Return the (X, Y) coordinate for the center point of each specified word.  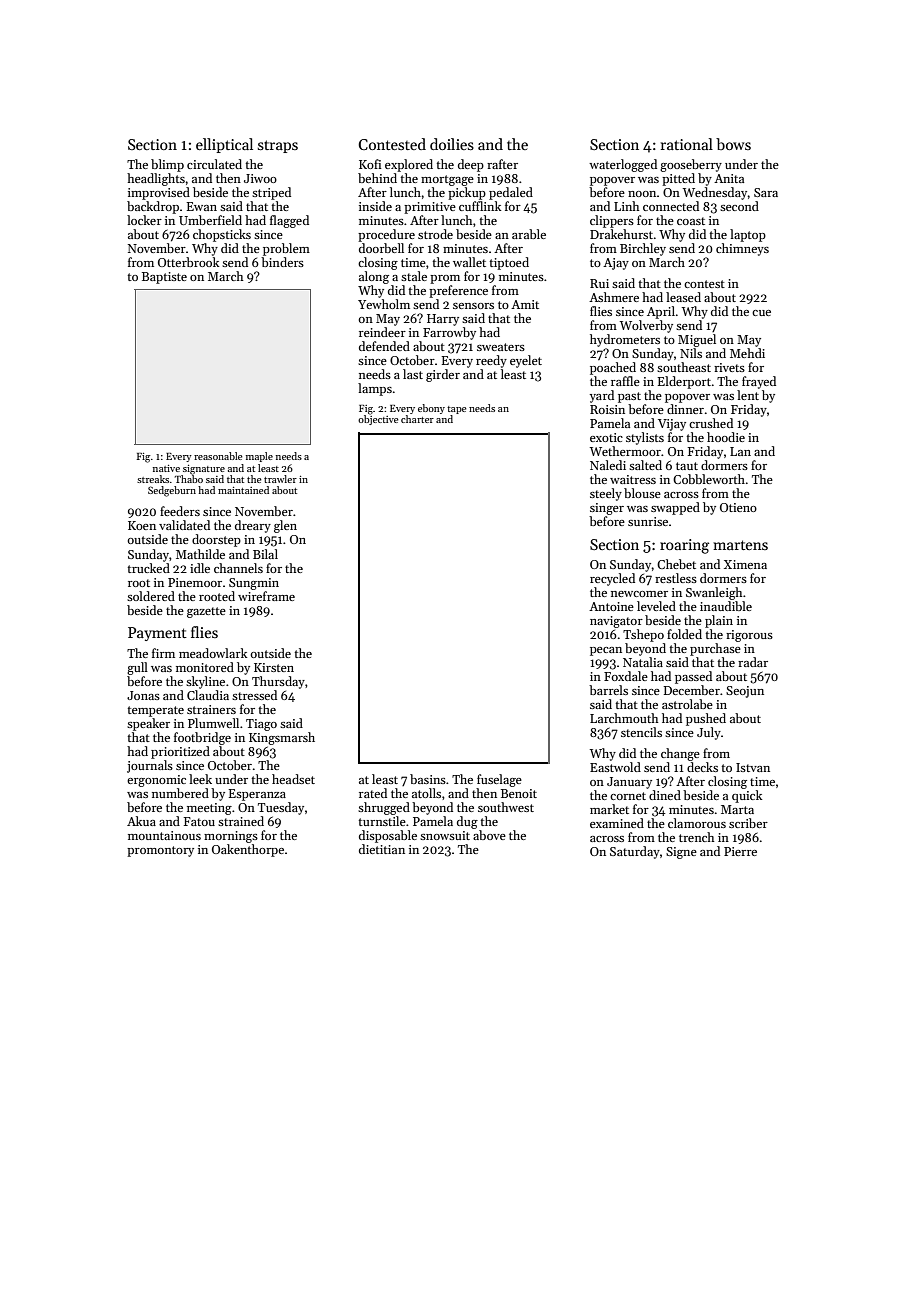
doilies (452, 144)
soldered (151, 596)
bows (733, 144)
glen (285, 526)
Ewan (202, 206)
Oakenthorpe (248, 850)
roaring (684, 546)
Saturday (635, 852)
